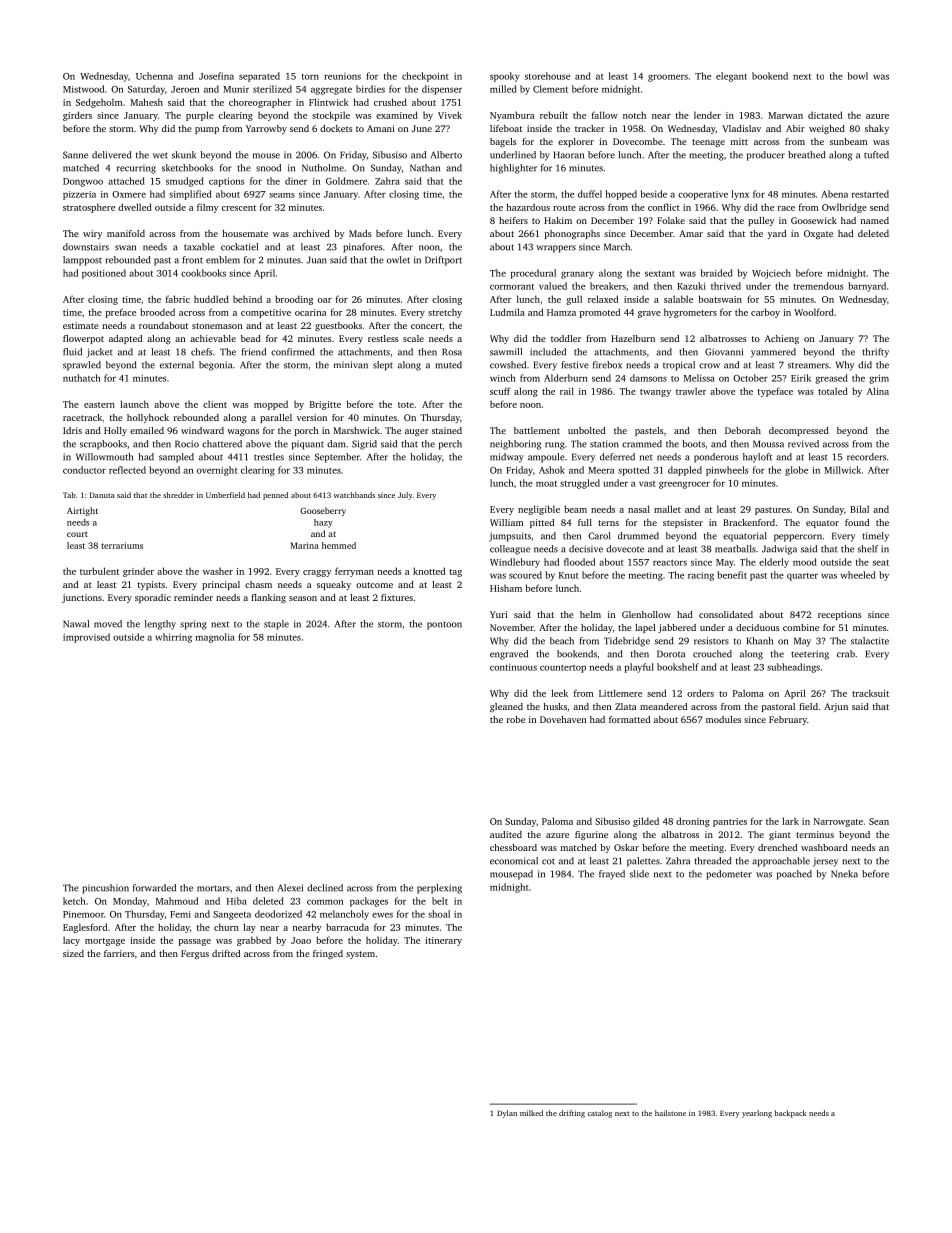  Describe the element at coordinates (537, 430) in the screenshot. I see `battlement` at that location.
